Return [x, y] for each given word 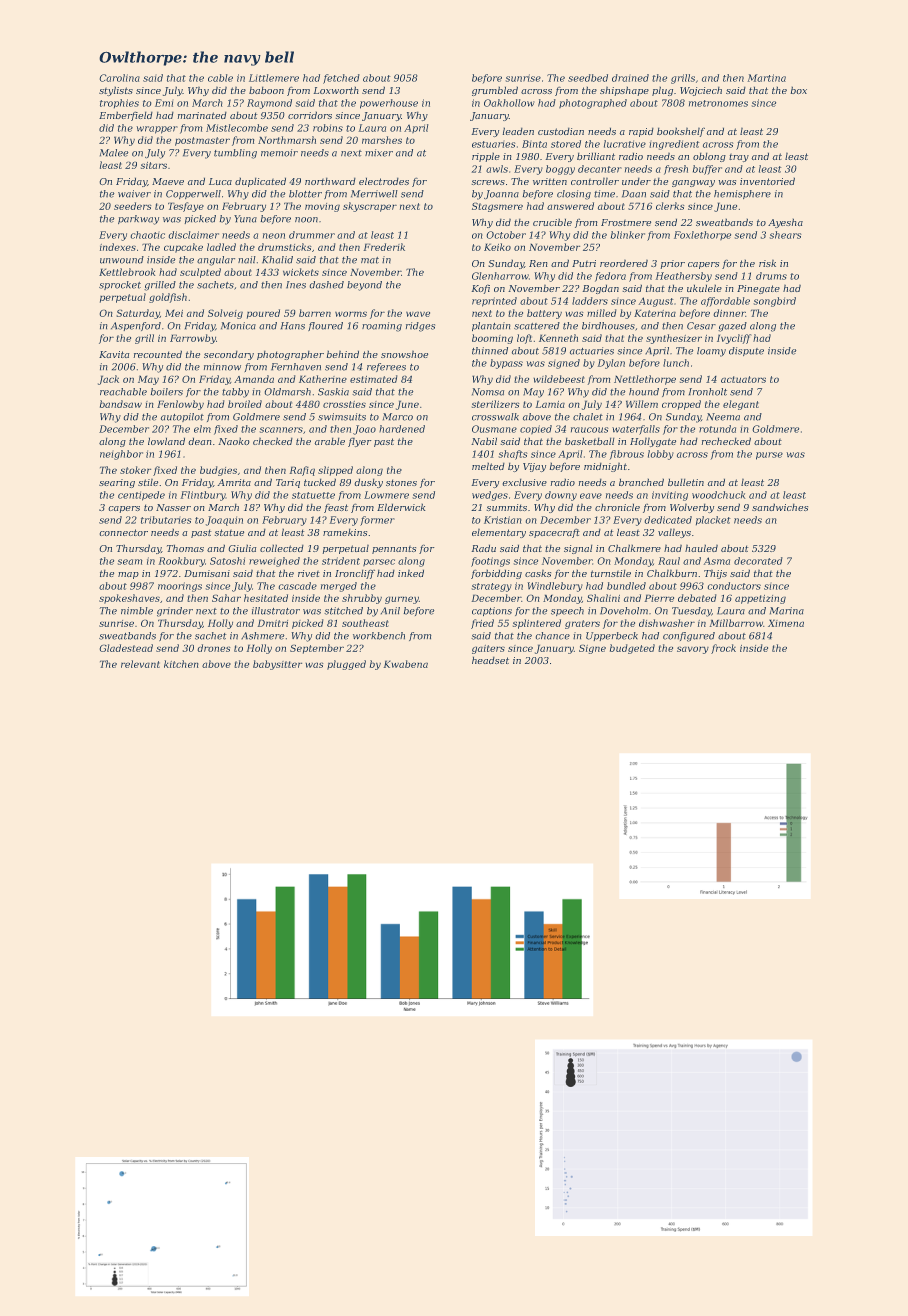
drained [630, 78]
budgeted [632, 649]
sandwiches [780, 507]
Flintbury [203, 496]
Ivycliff [734, 339]
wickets [301, 272]
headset [490, 660]
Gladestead [126, 648]
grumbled [495, 91]
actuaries [592, 351]
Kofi [481, 289]
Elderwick [401, 507]
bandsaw [121, 404]
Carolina [120, 78]
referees [386, 367]
